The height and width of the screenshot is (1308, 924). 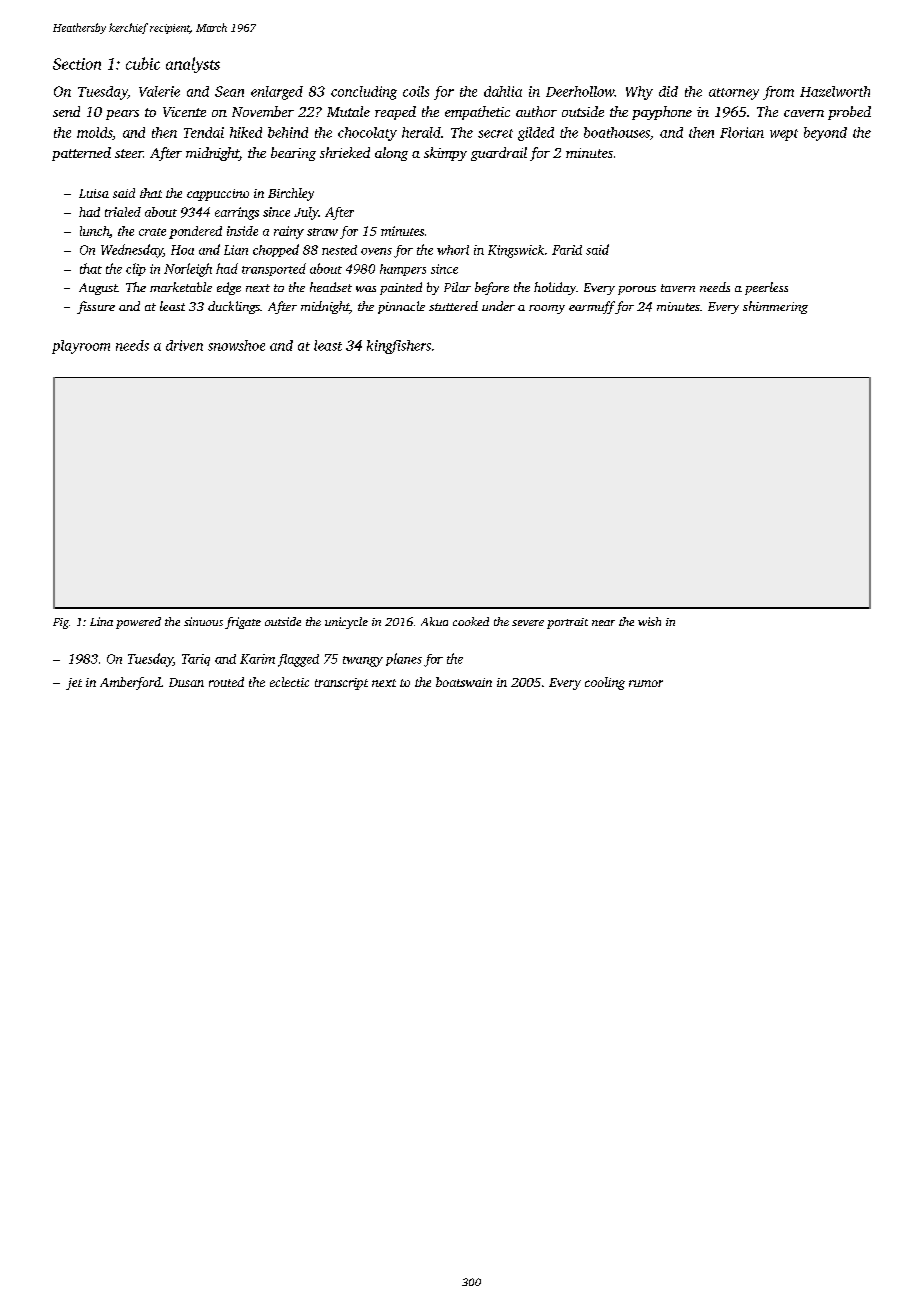 What do you see at coordinates (649, 621) in the screenshot?
I see `wish` at bounding box center [649, 621].
